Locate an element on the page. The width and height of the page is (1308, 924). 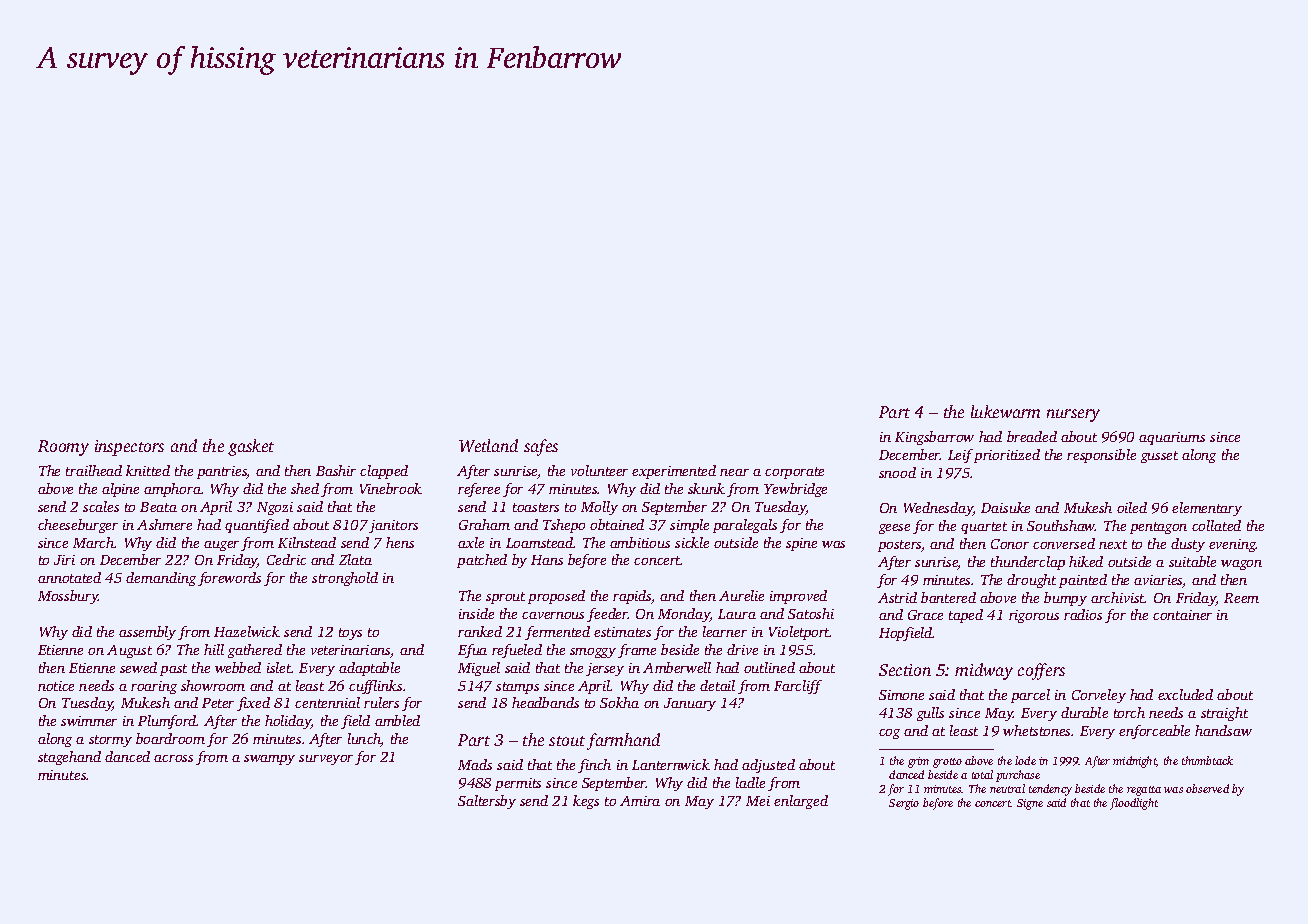
inspectors is located at coordinates (129, 448).
